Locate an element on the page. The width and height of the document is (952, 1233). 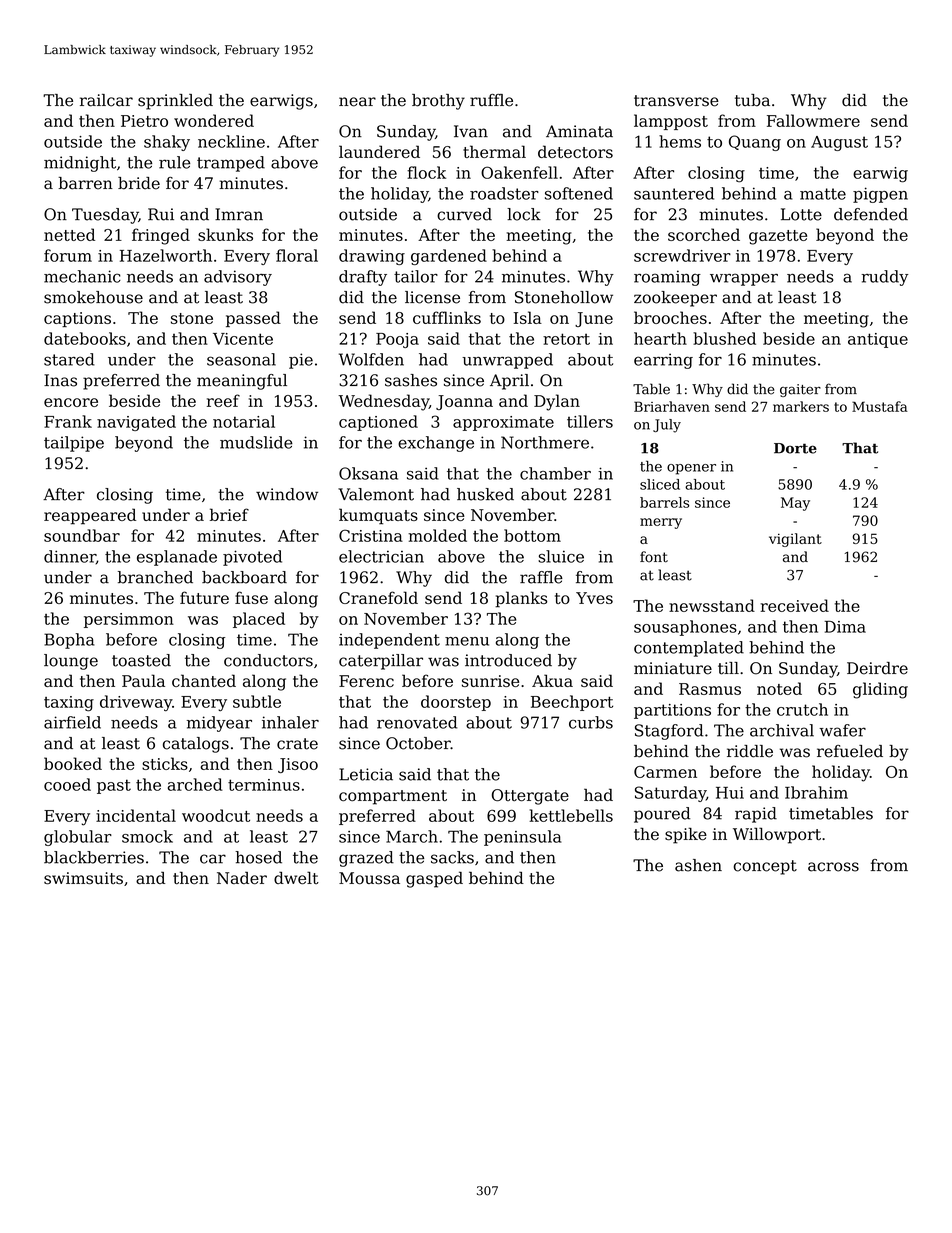
detectors is located at coordinates (575, 151).
